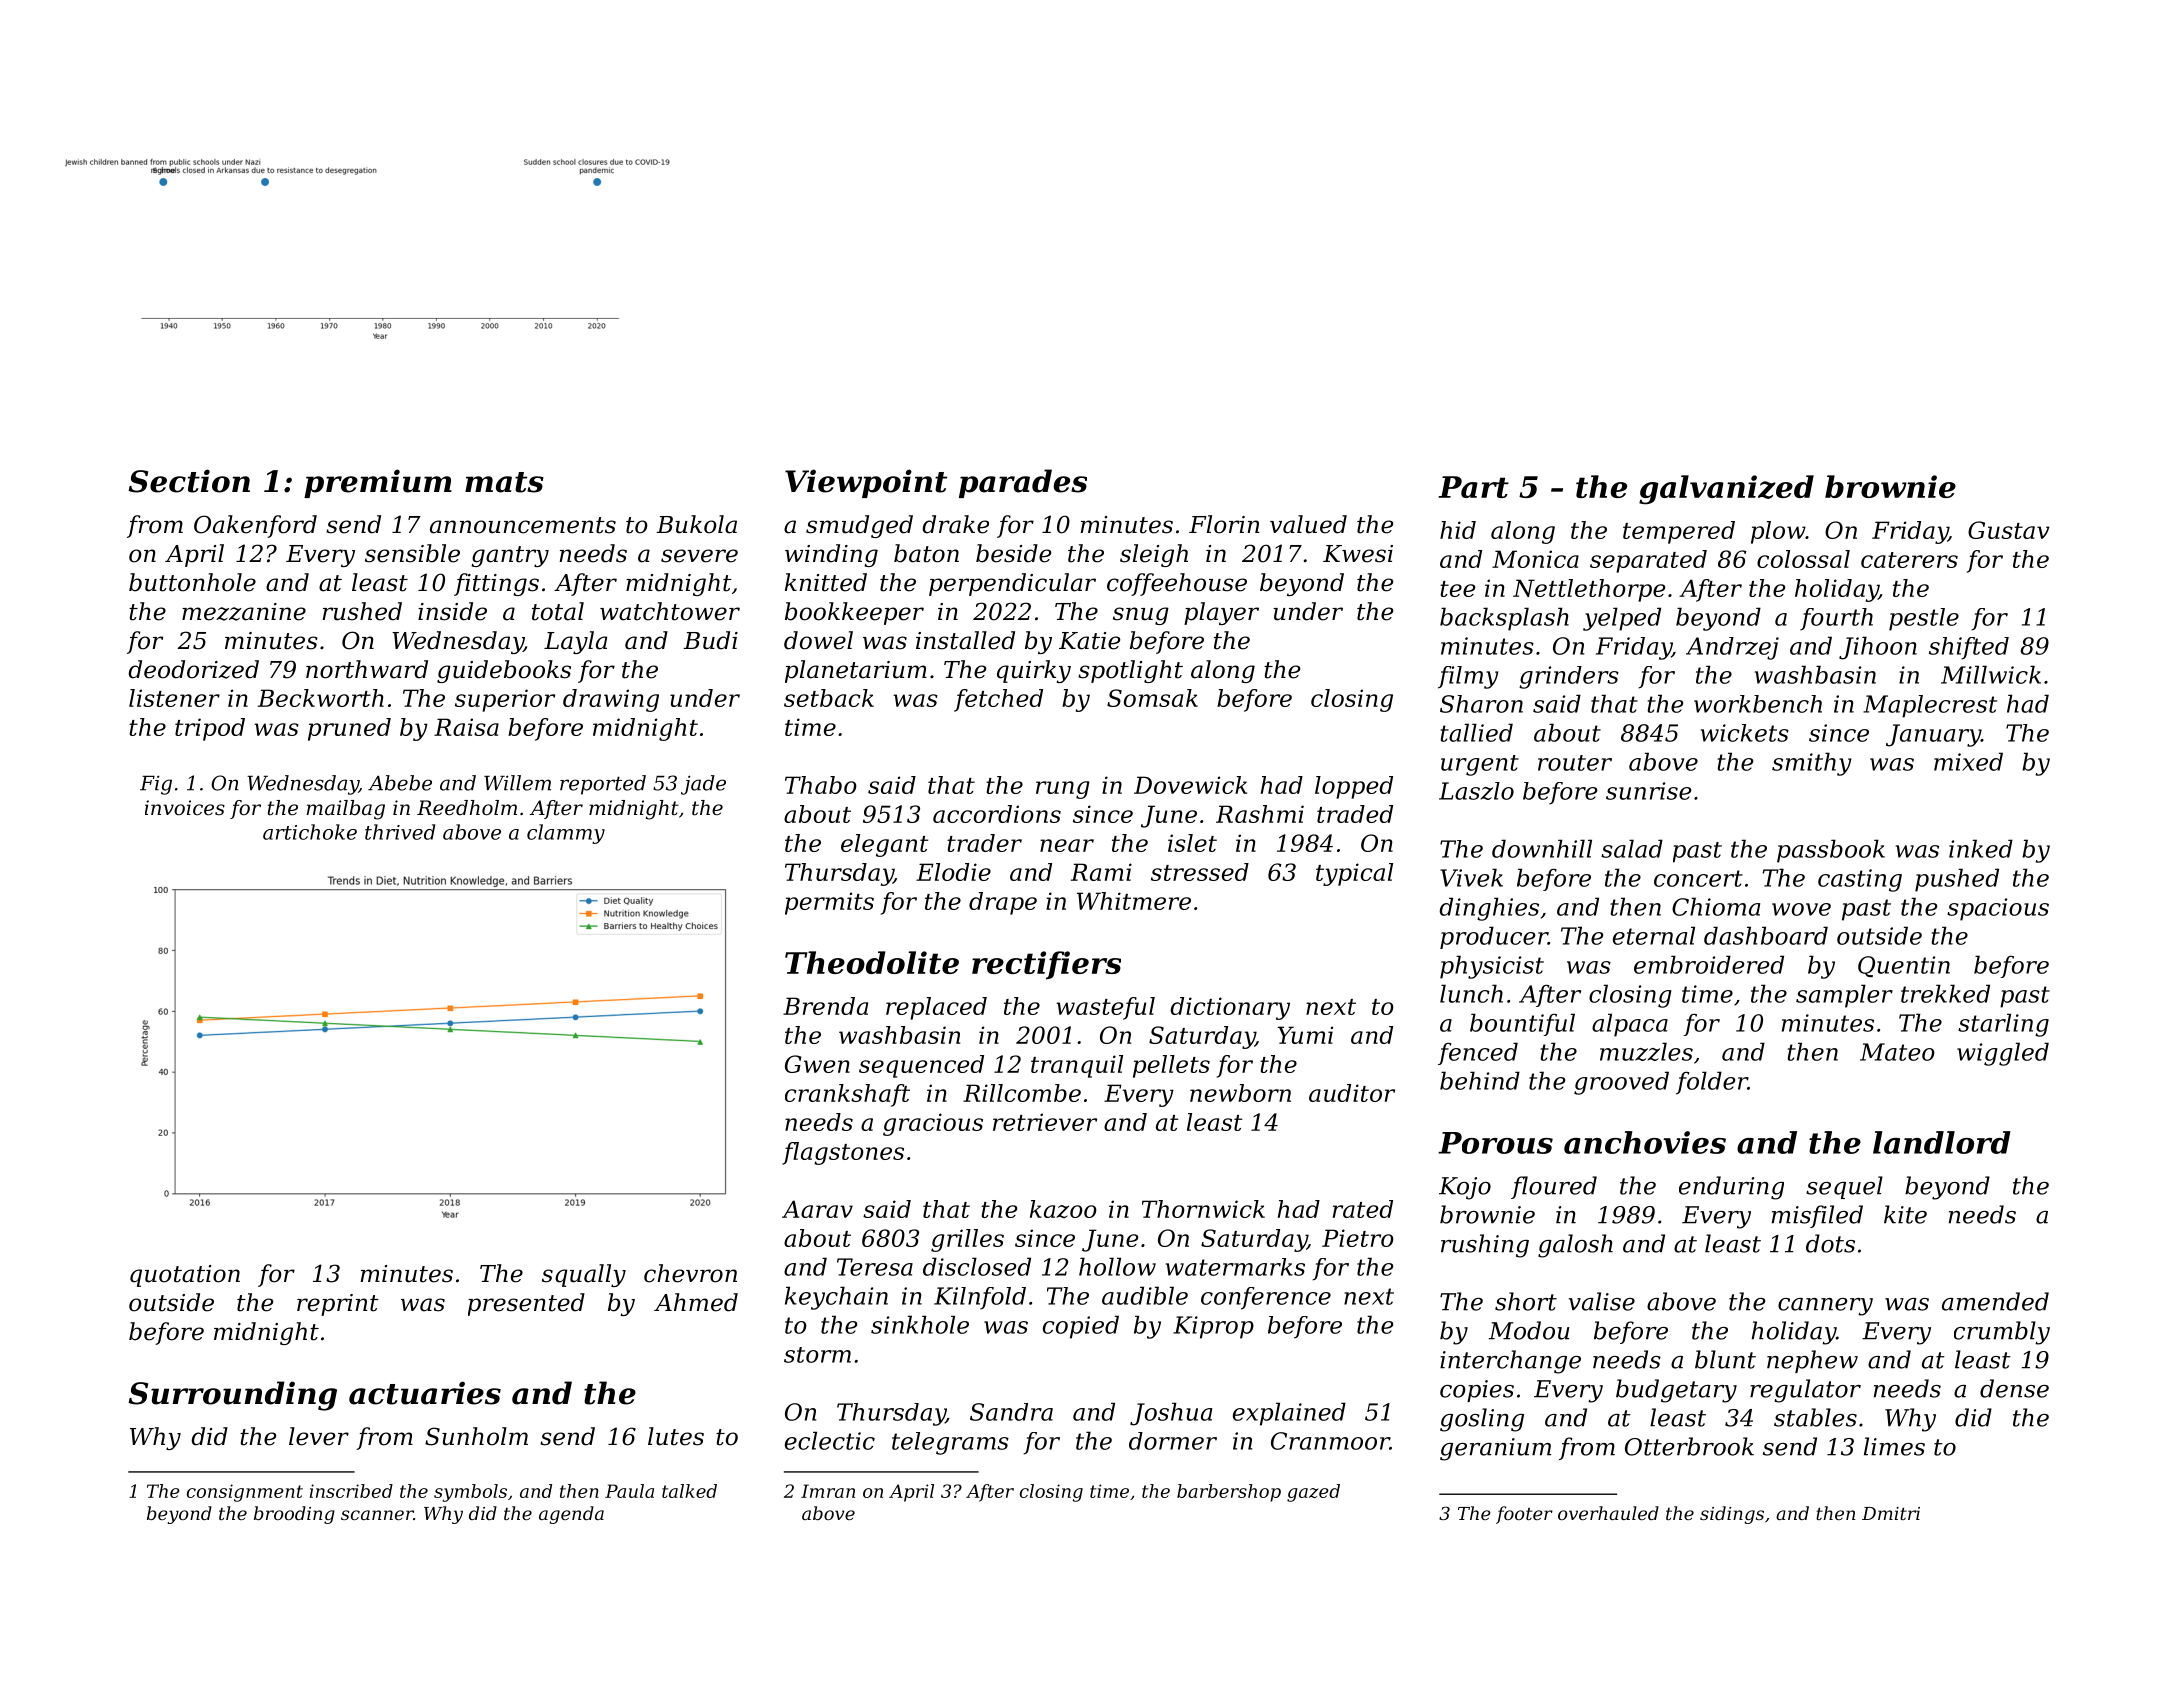 Image resolution: width=2178 pixels, height=1683 pixels. What do you see at coordinates (1844, 996) in the image?
I see `sampler` at bounding box center [1844, 996].
